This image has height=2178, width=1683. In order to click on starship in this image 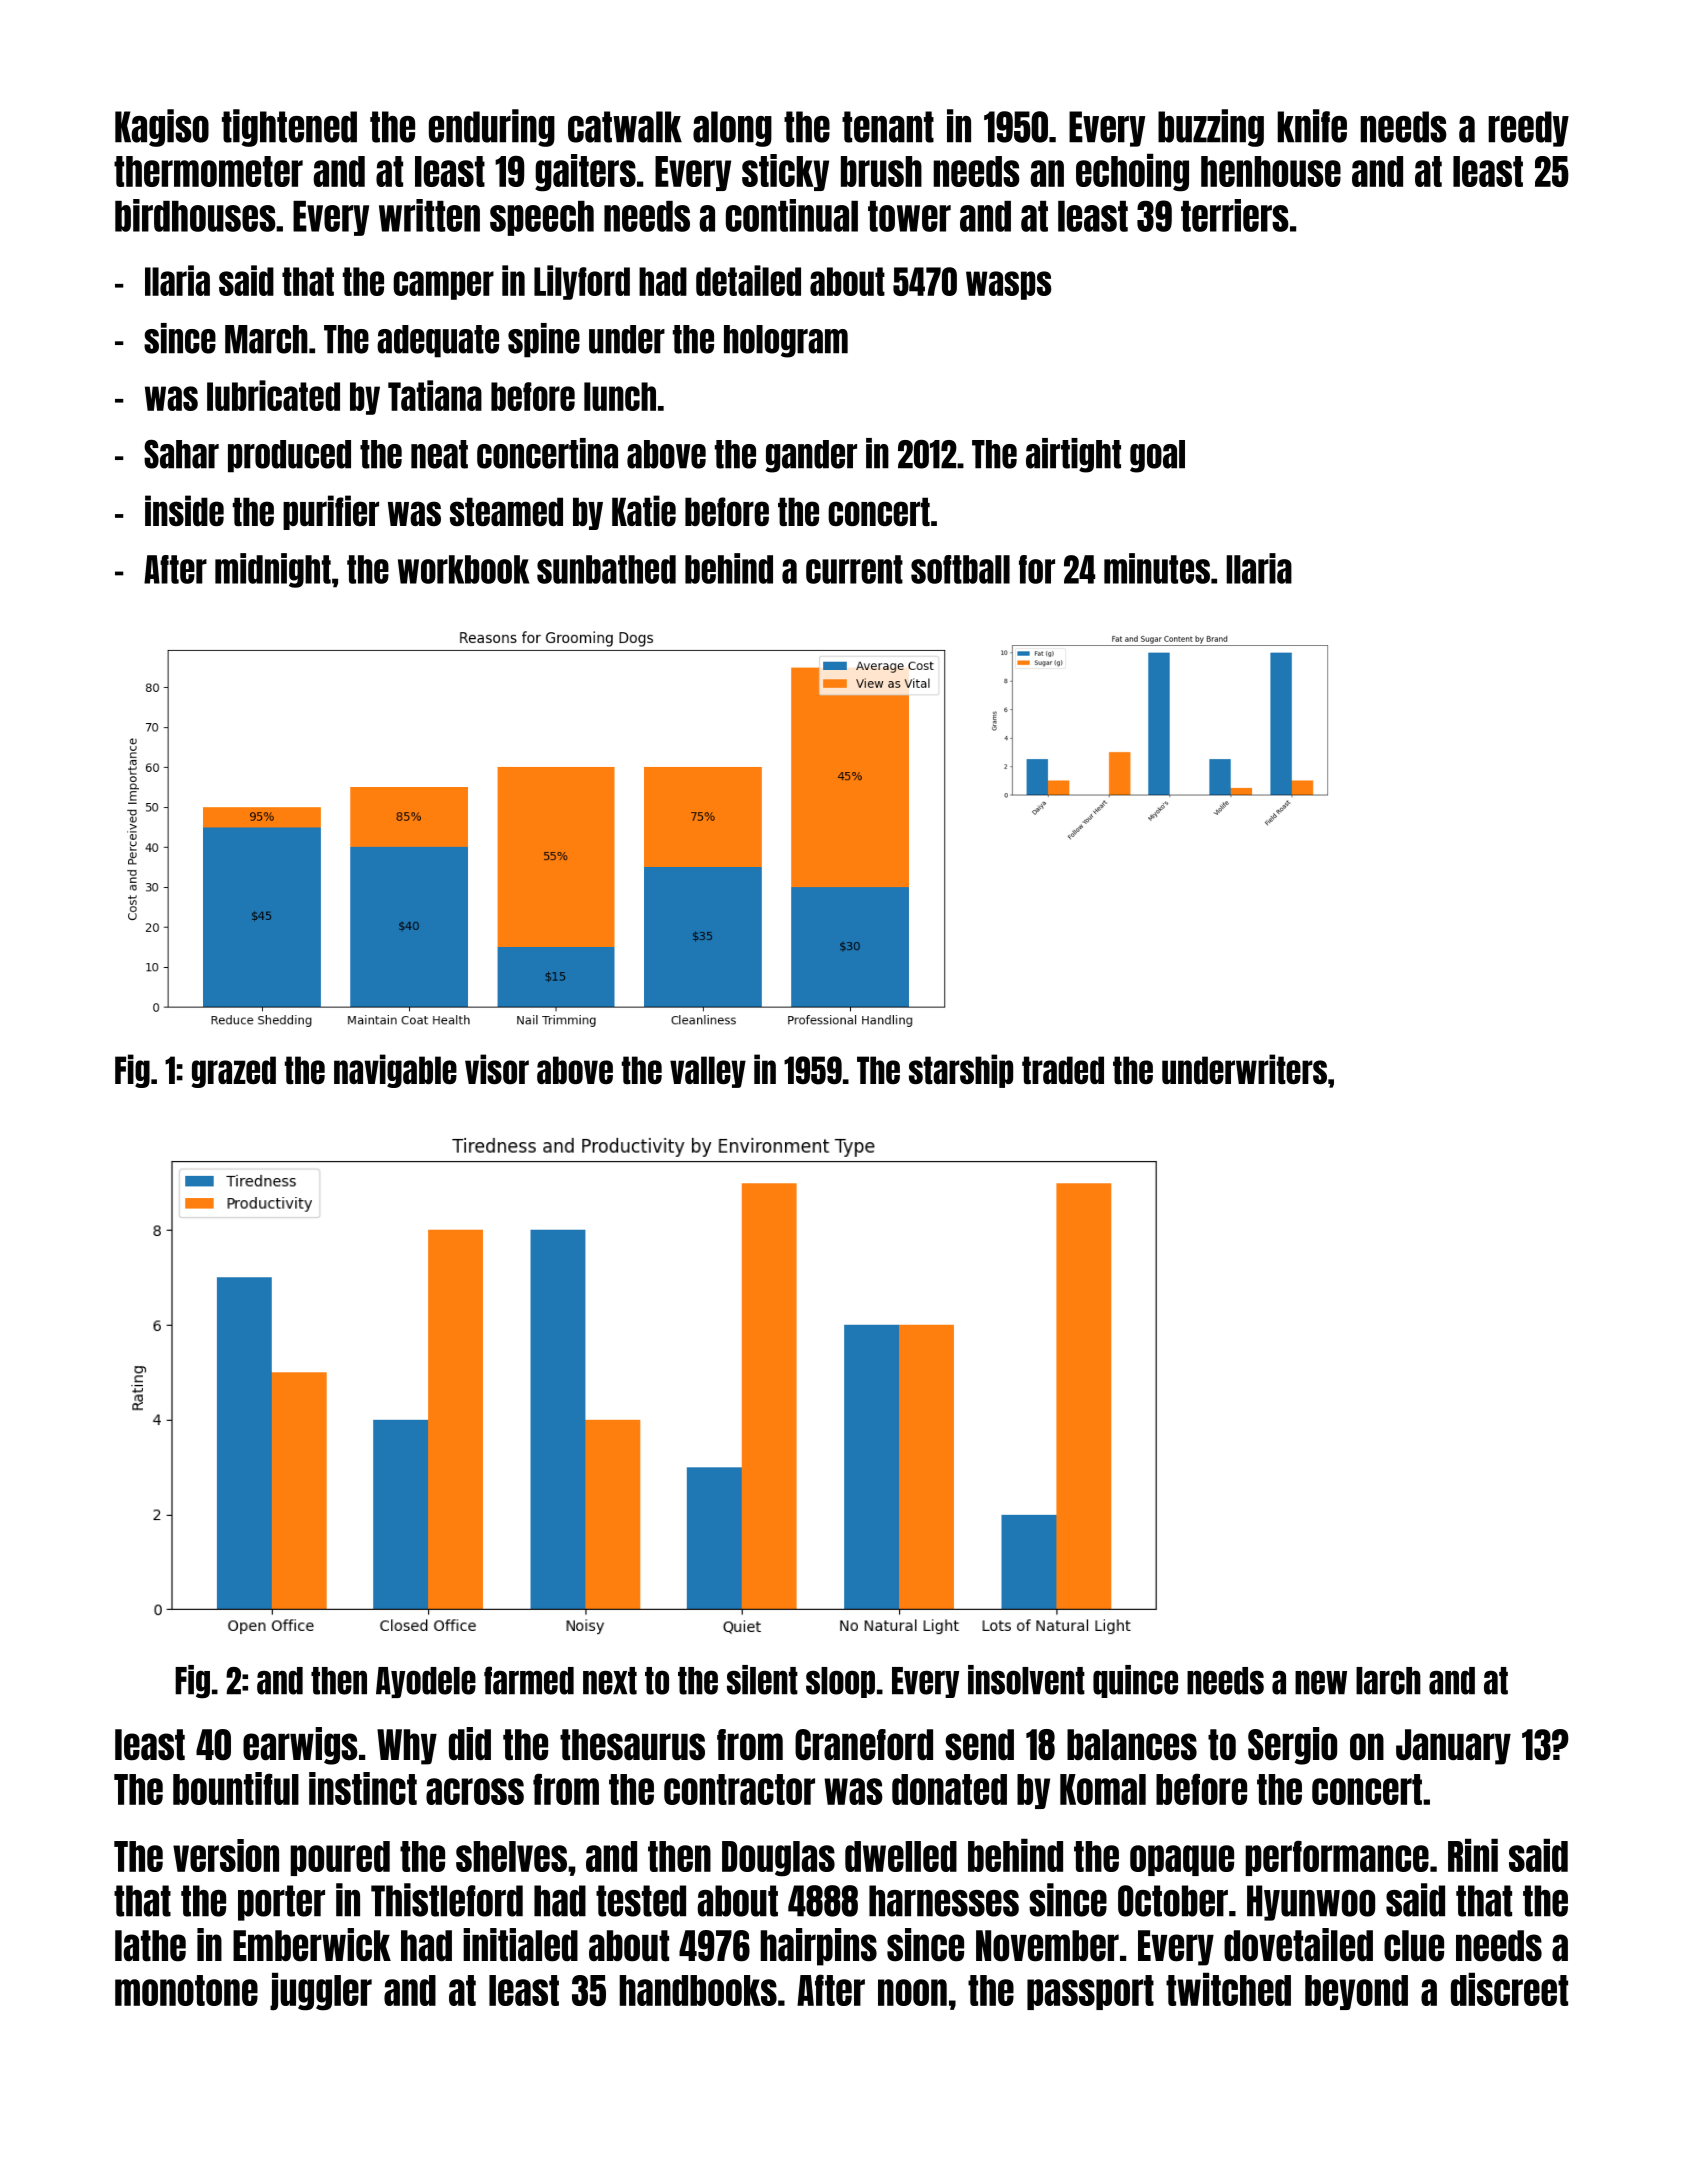, I will do `click(961, 1071)`.
